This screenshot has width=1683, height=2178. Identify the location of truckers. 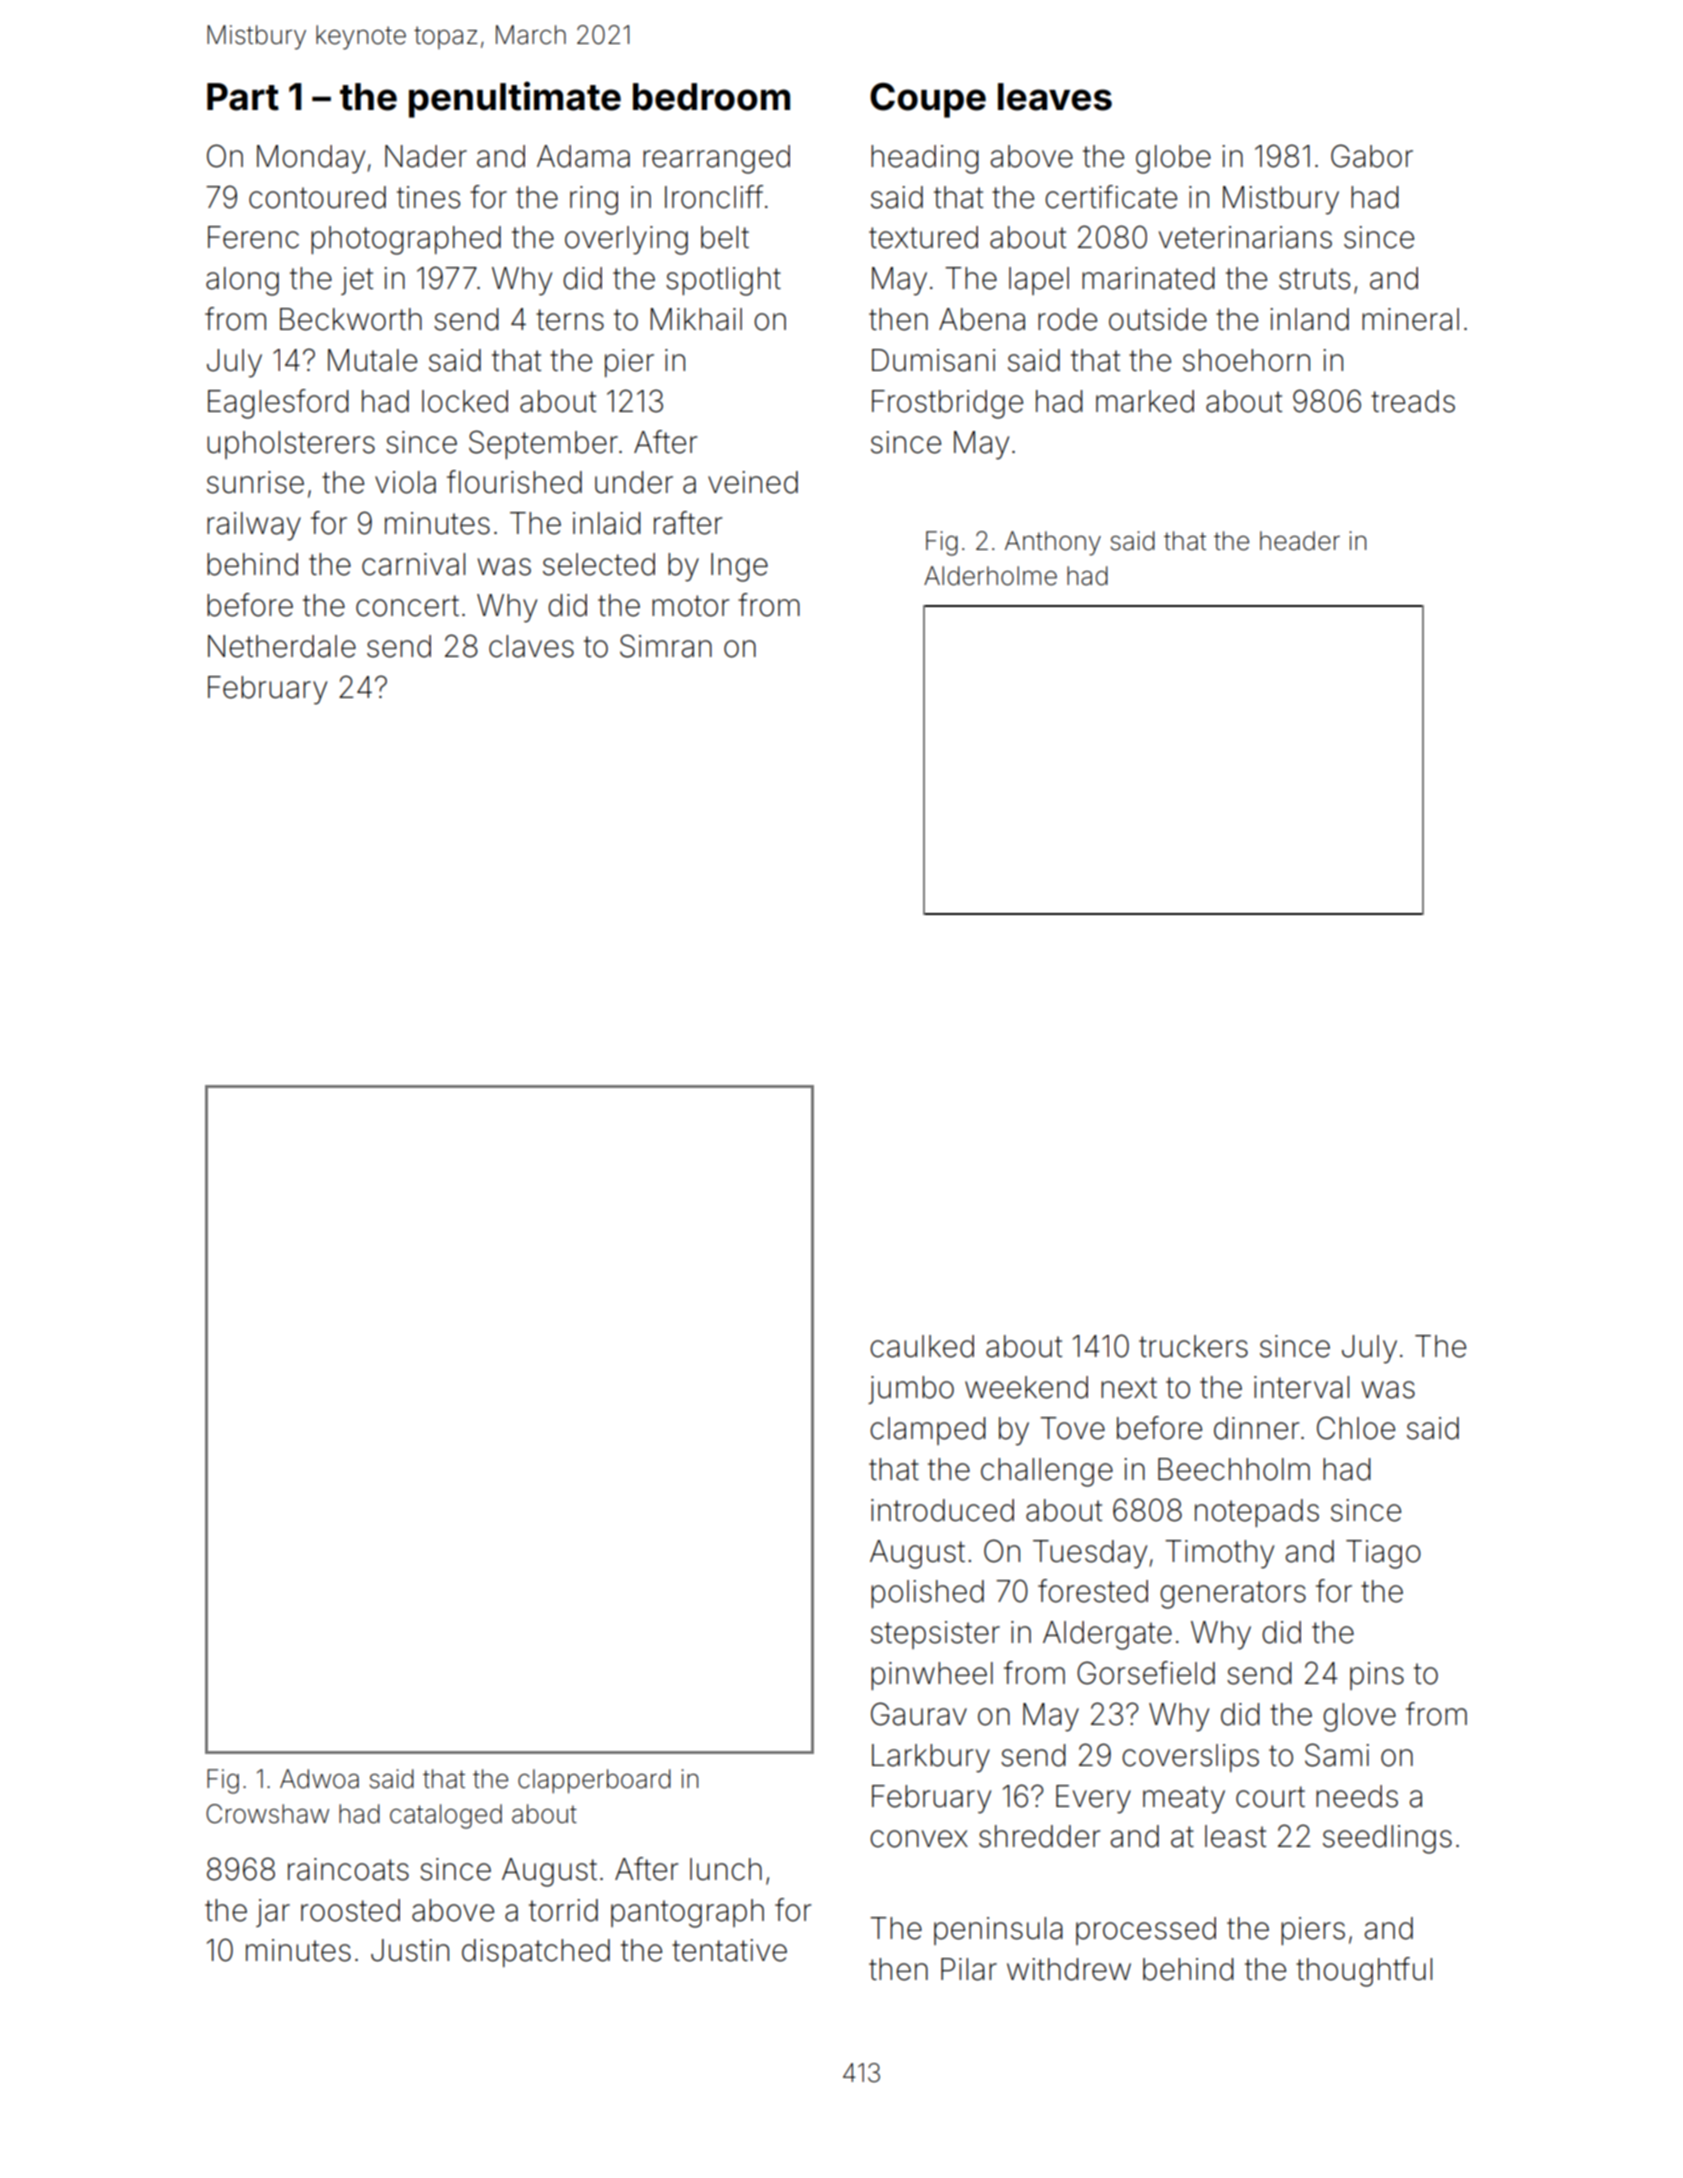
(1193, 1346).
